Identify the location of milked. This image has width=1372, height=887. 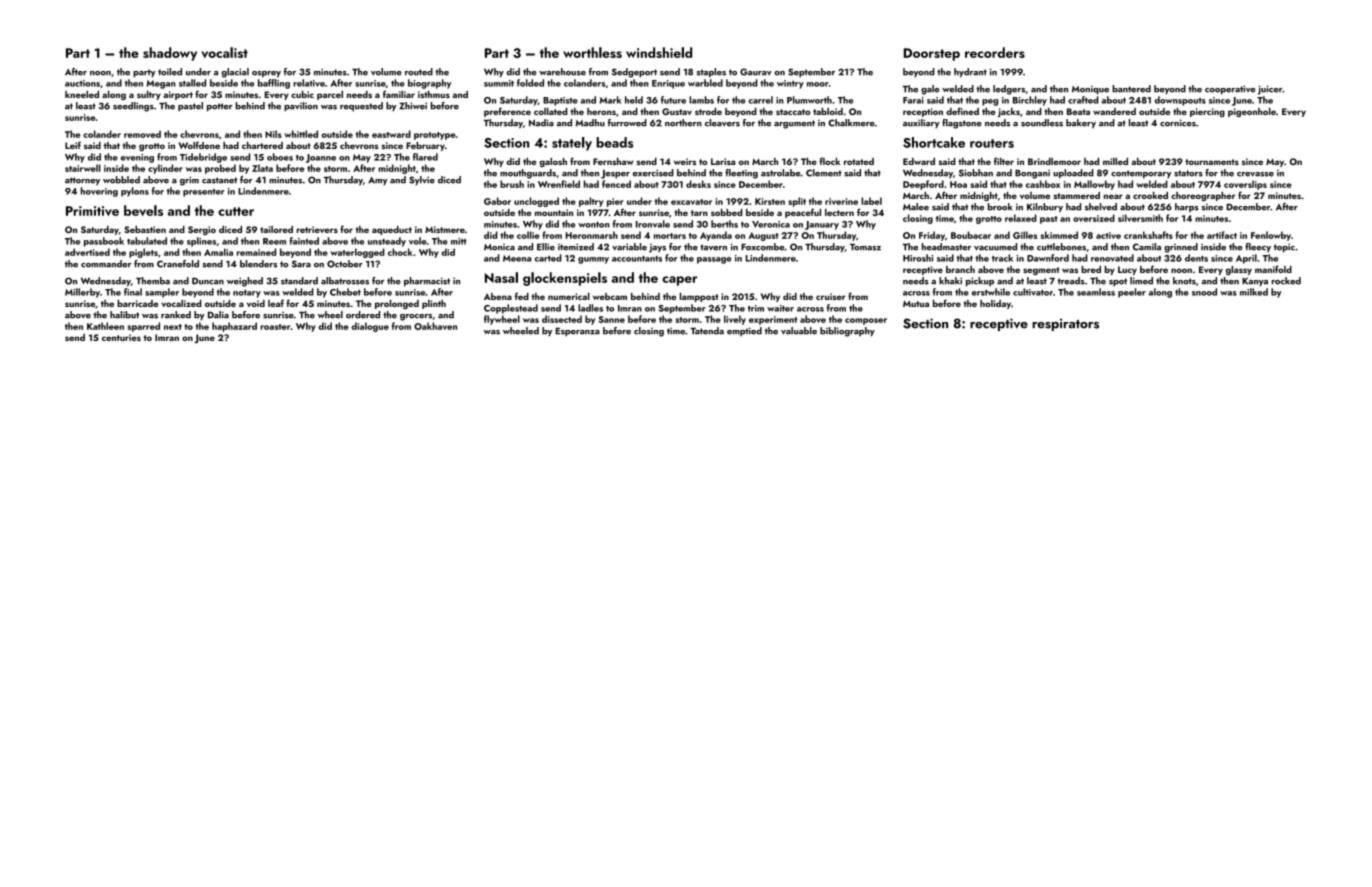
(1254, 292).
